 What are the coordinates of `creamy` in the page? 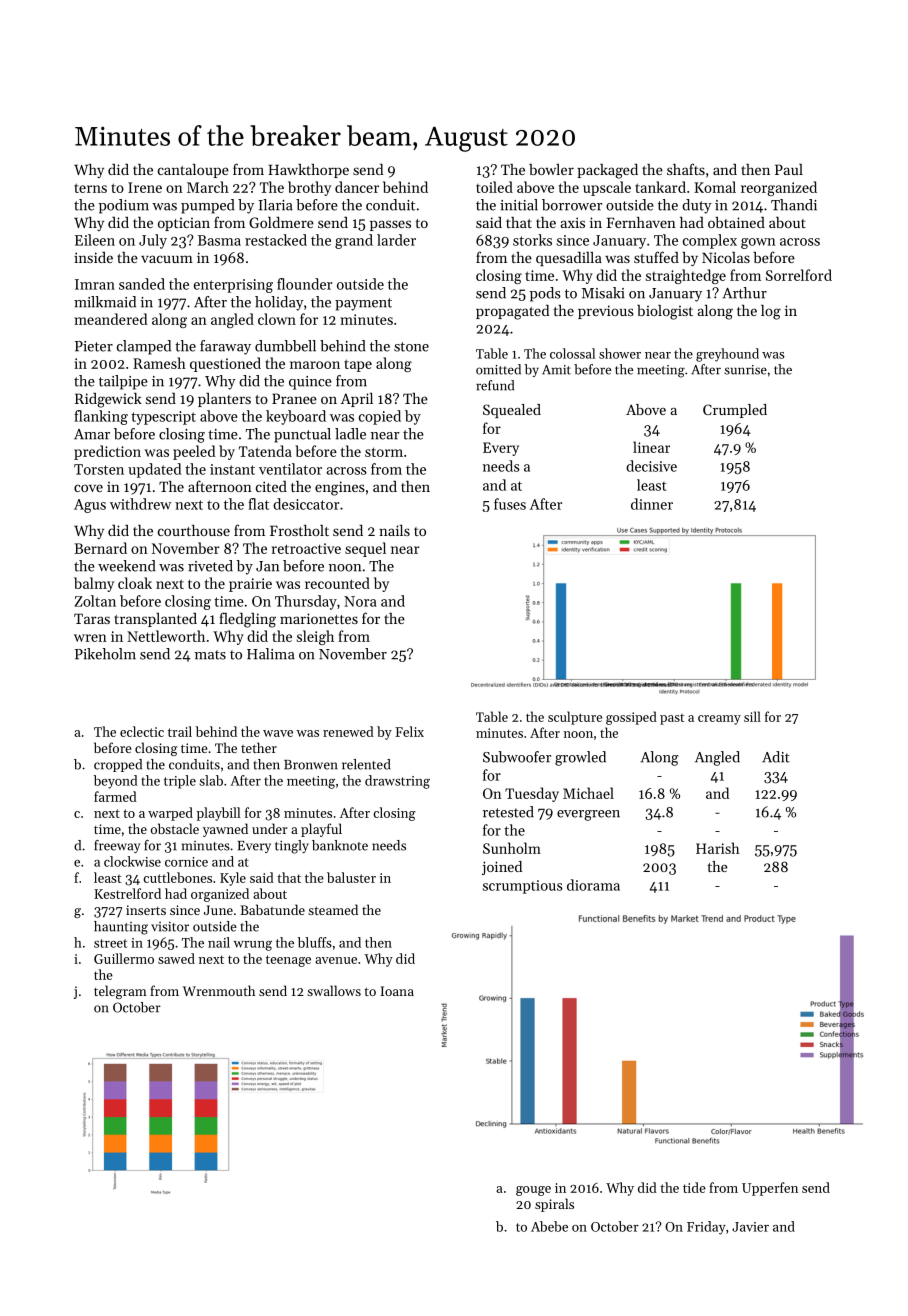 It's located at (719, 720).
